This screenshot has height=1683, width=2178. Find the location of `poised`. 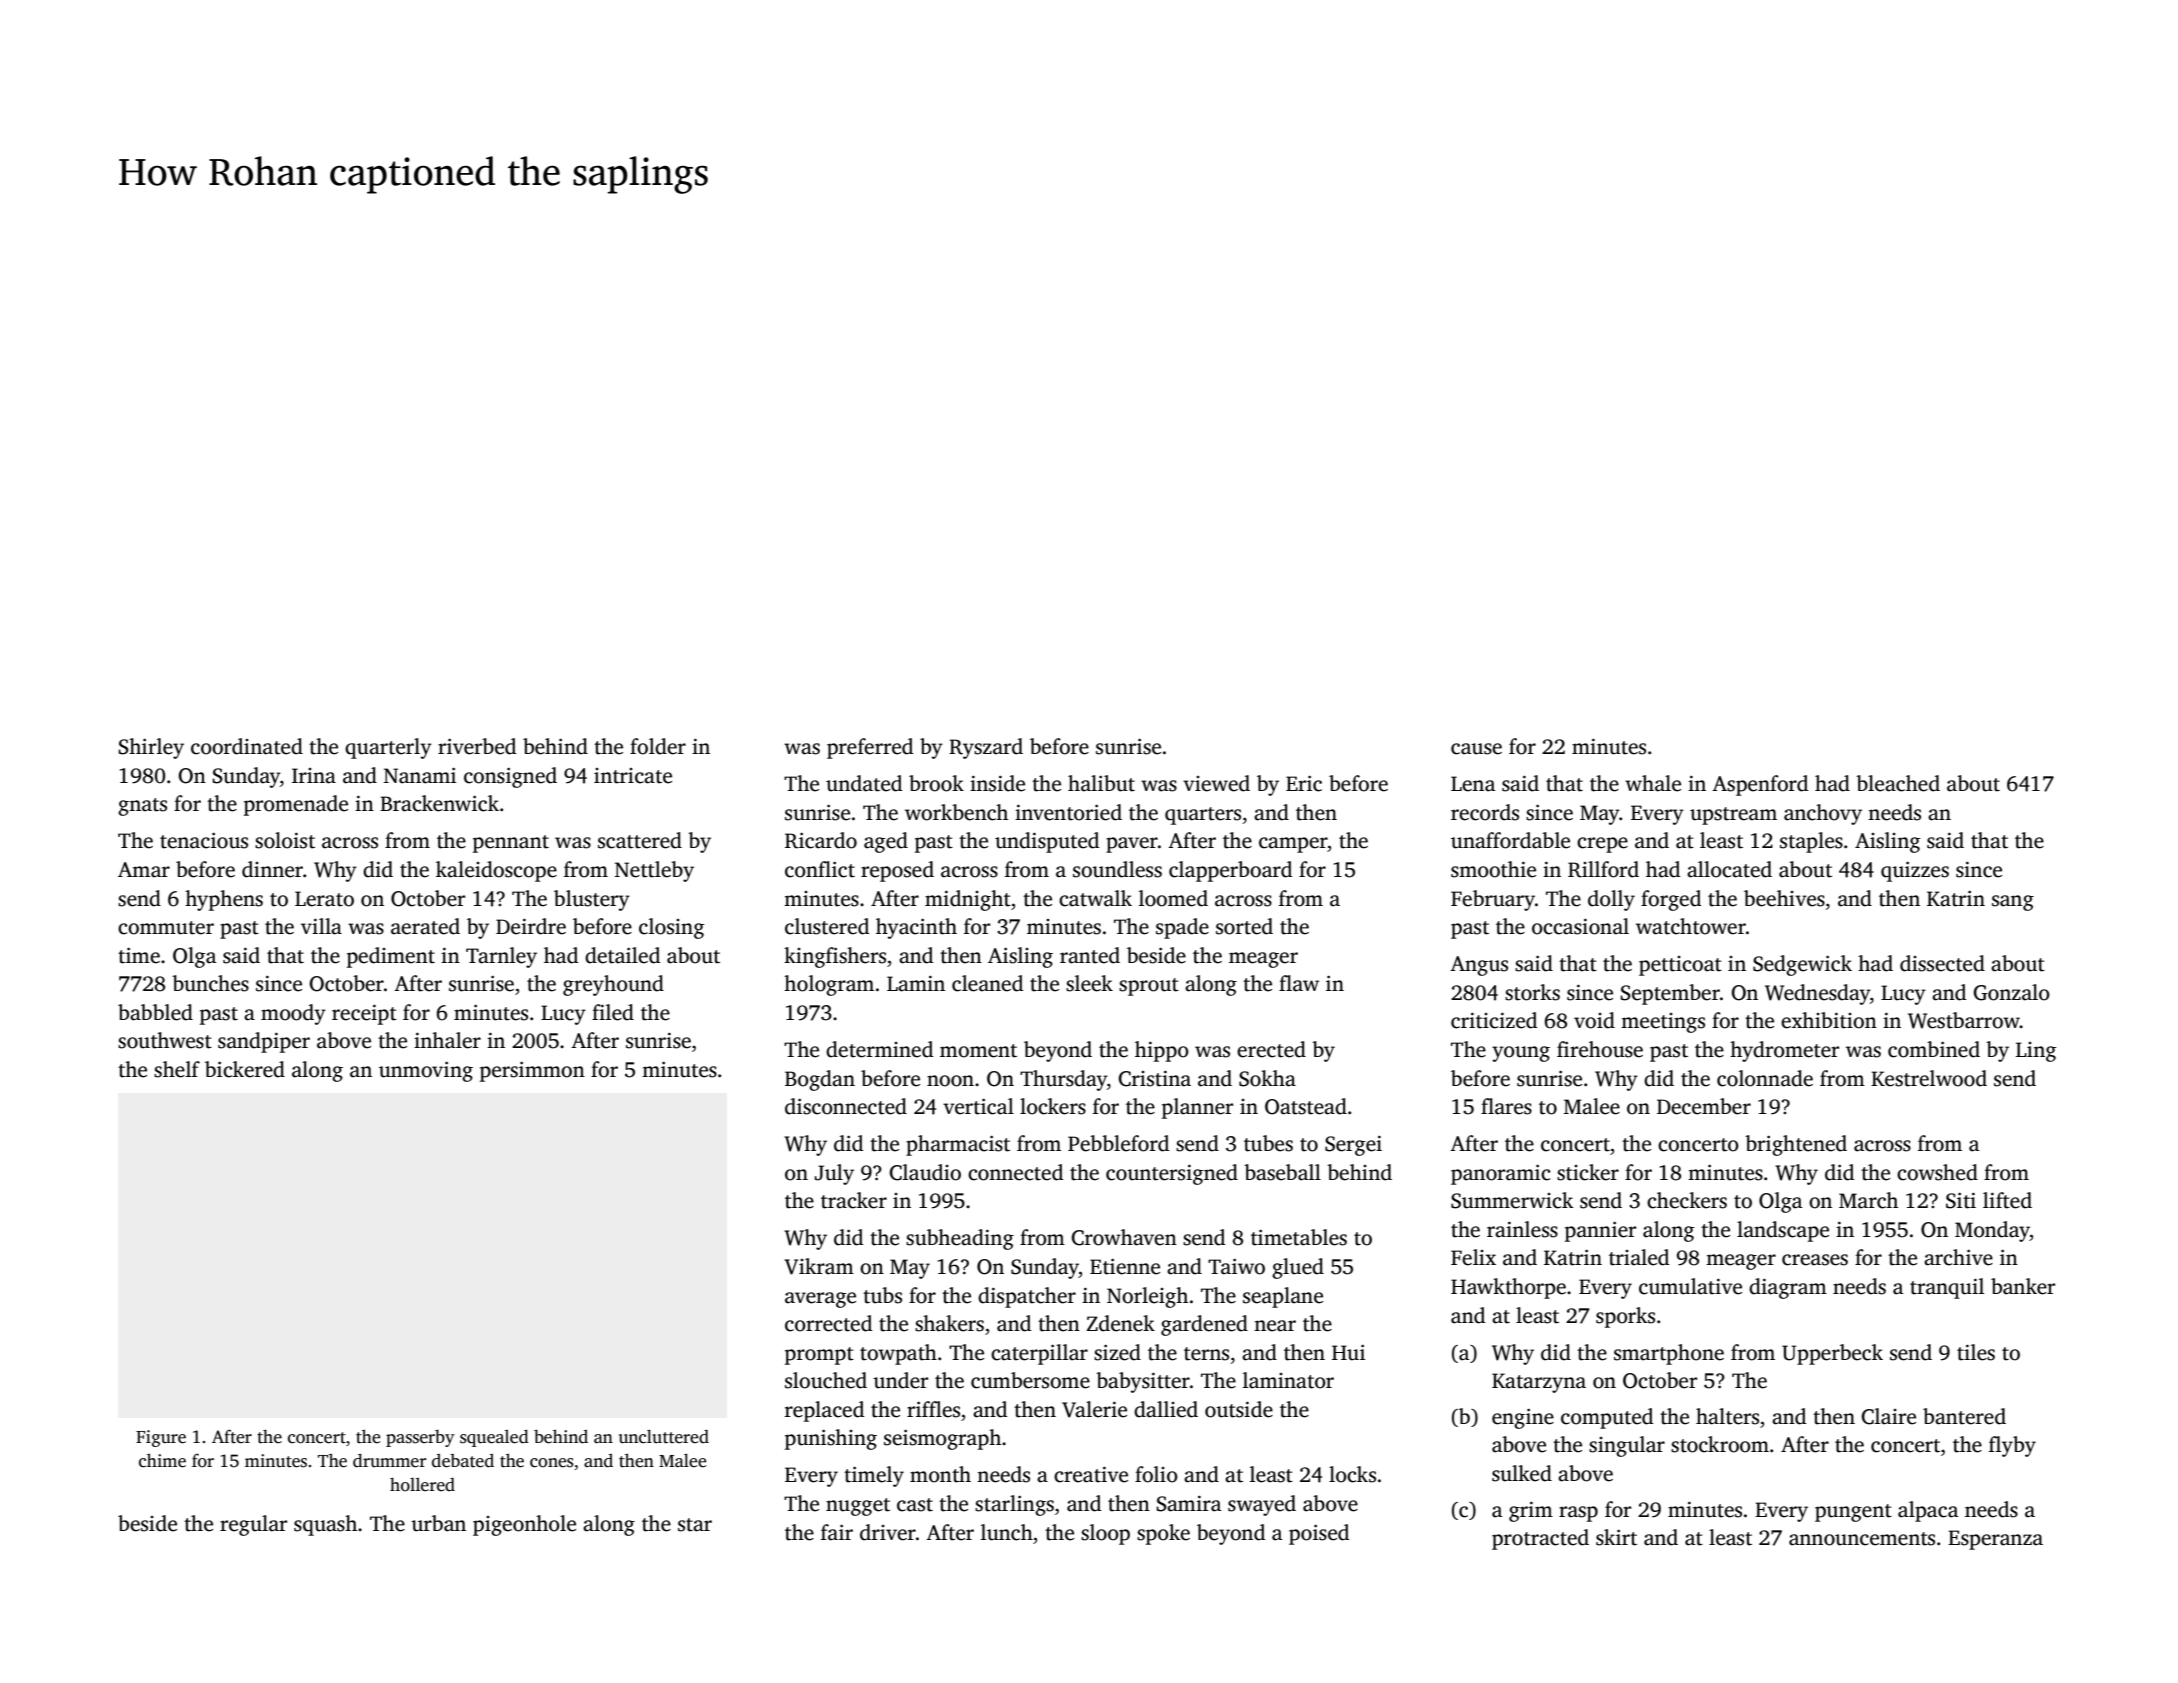

poised is located at coordinates (1319, 1534).
